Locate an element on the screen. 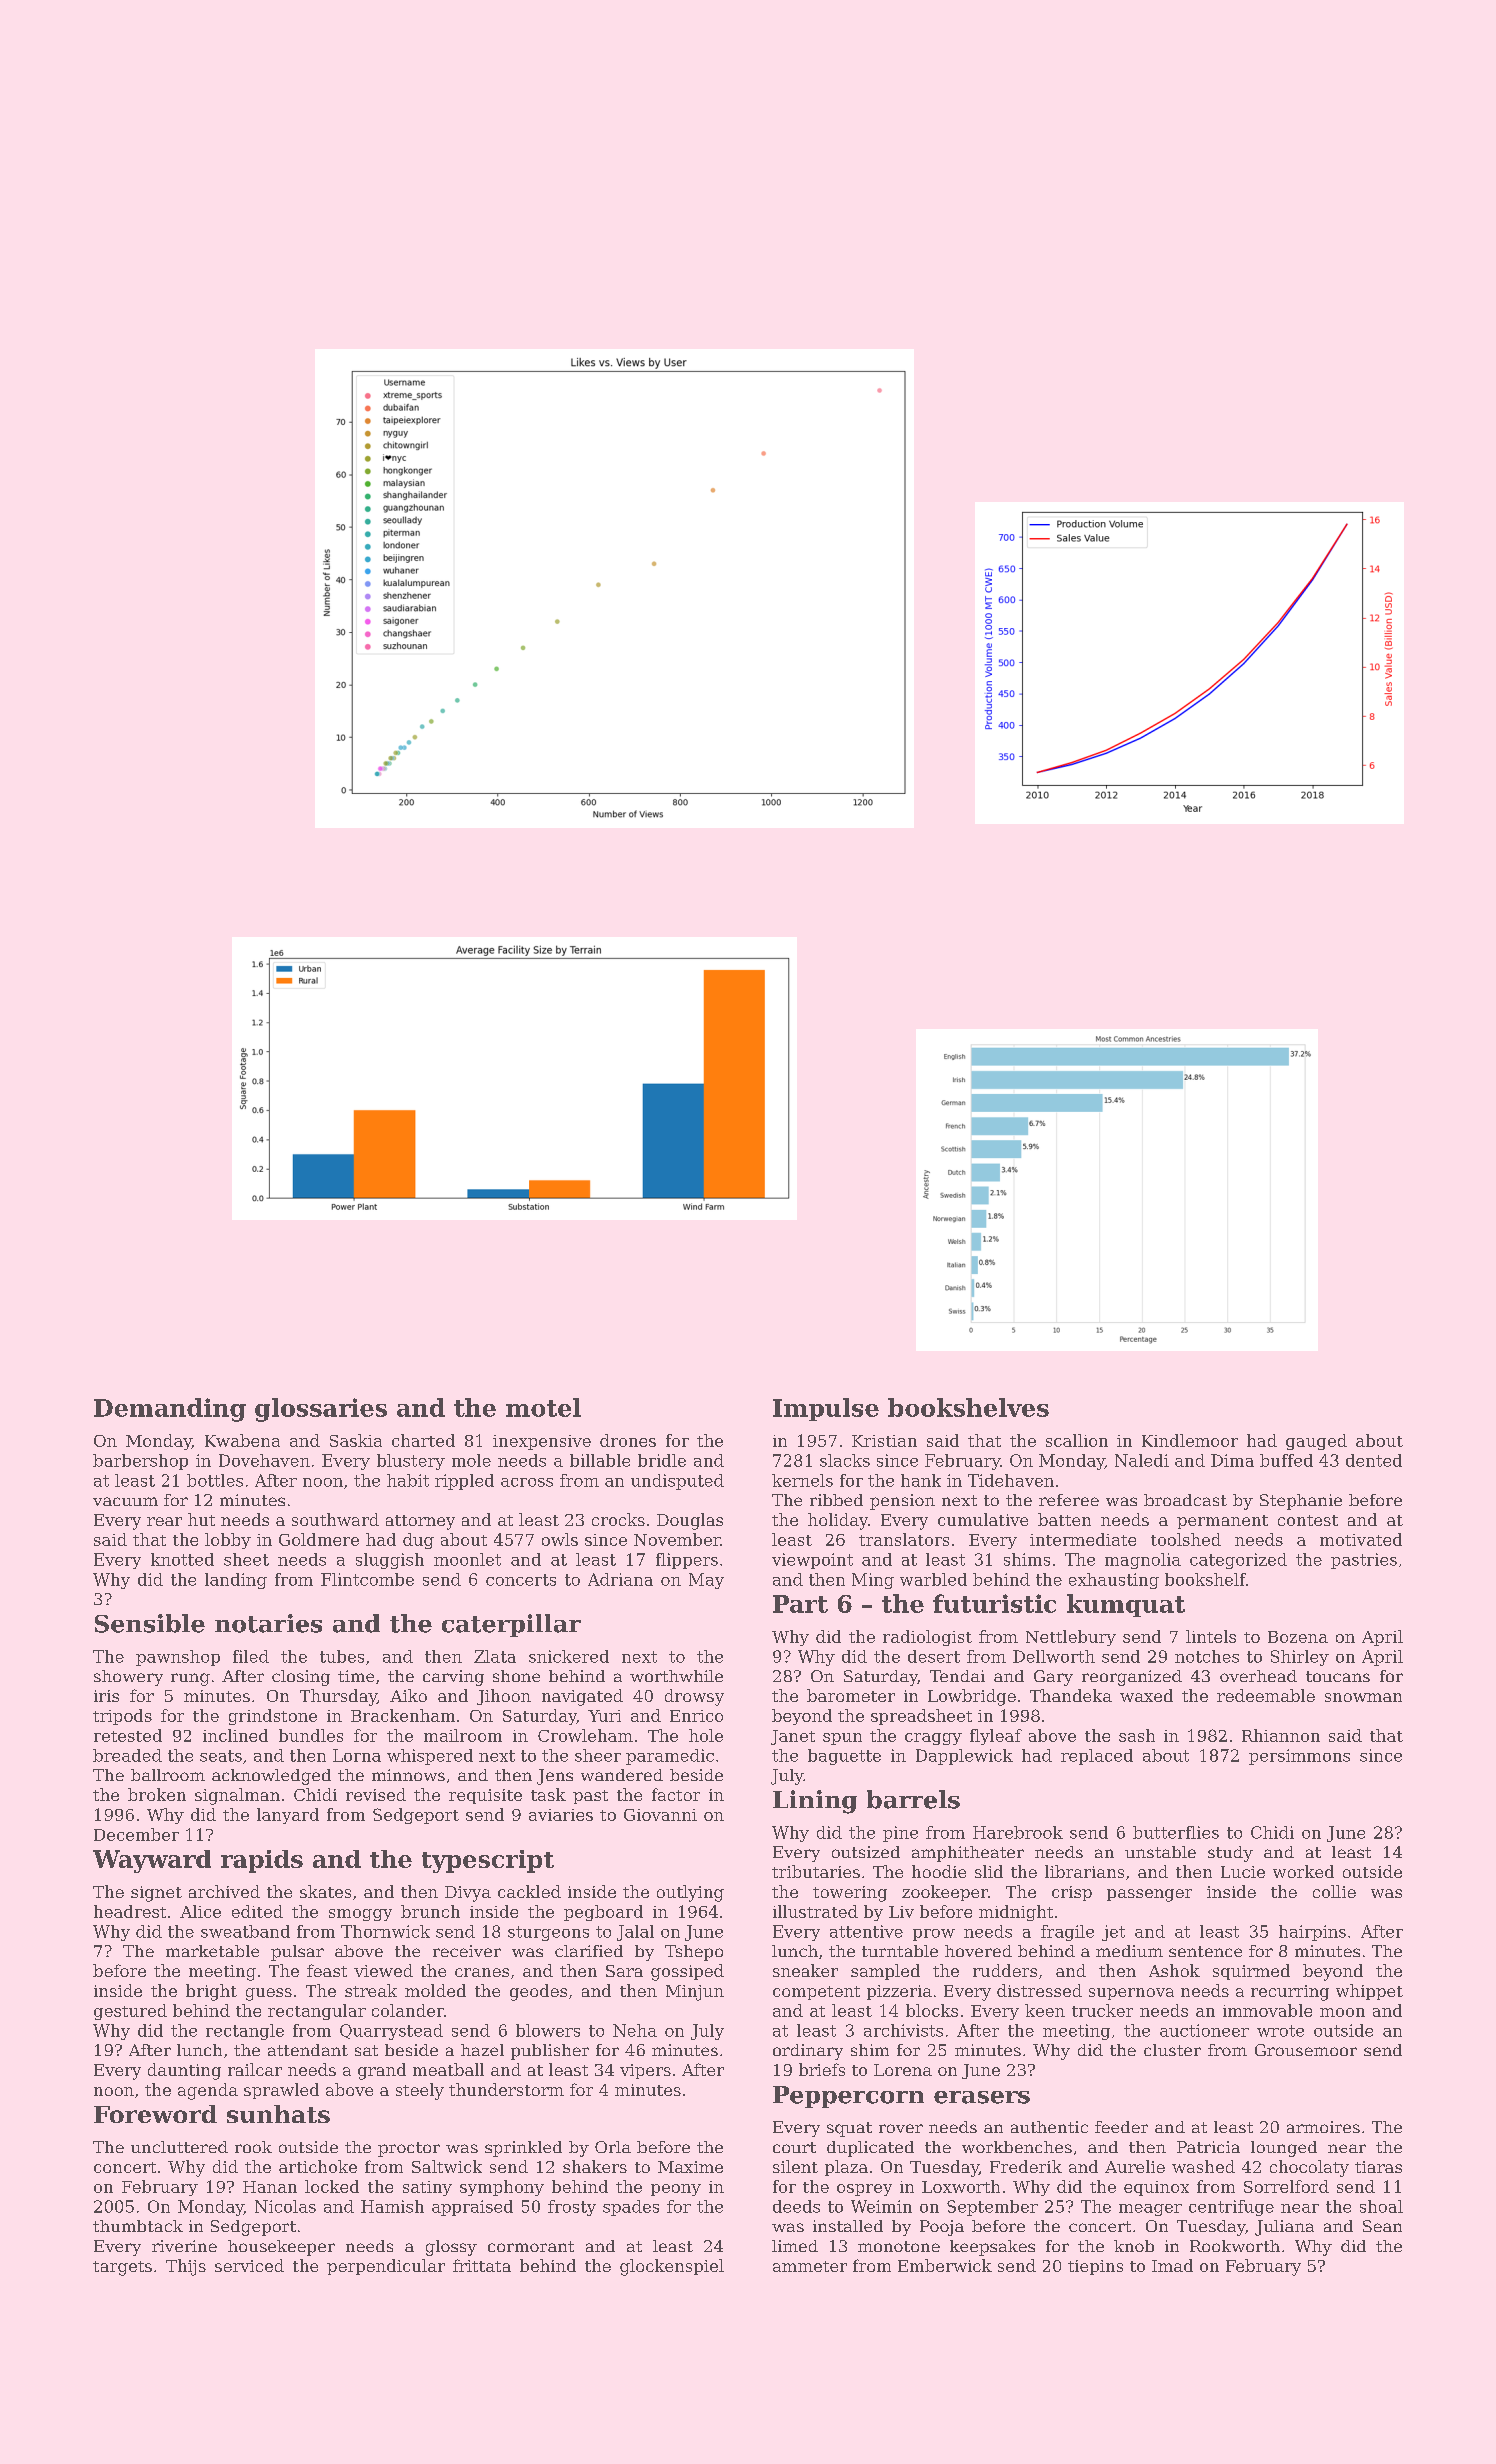 Image resolution: width=1496 pixels, height=2464 pixels. clarified is located at coordinates (589, 1951).
